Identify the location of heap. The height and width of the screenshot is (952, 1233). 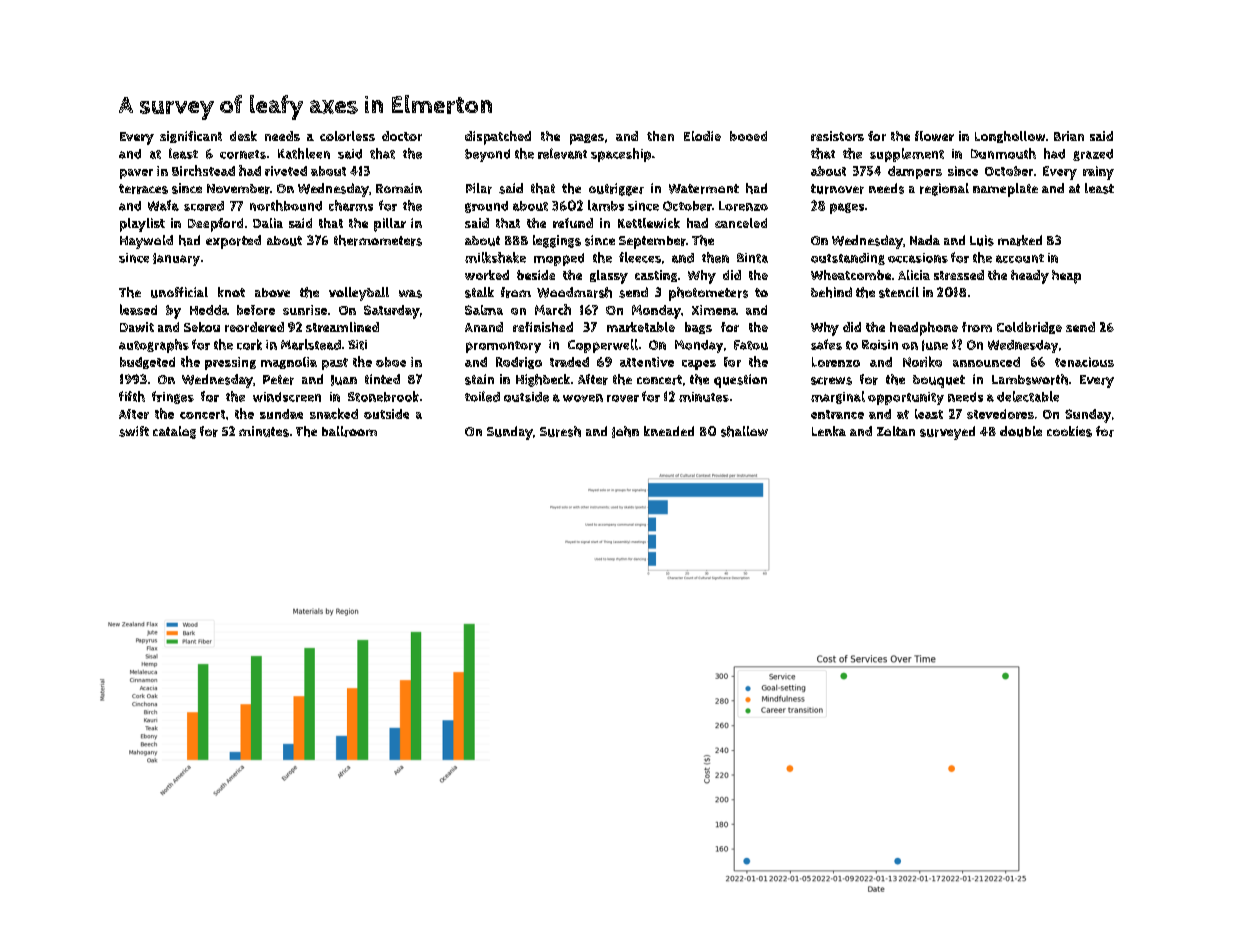
(1066, 277).
